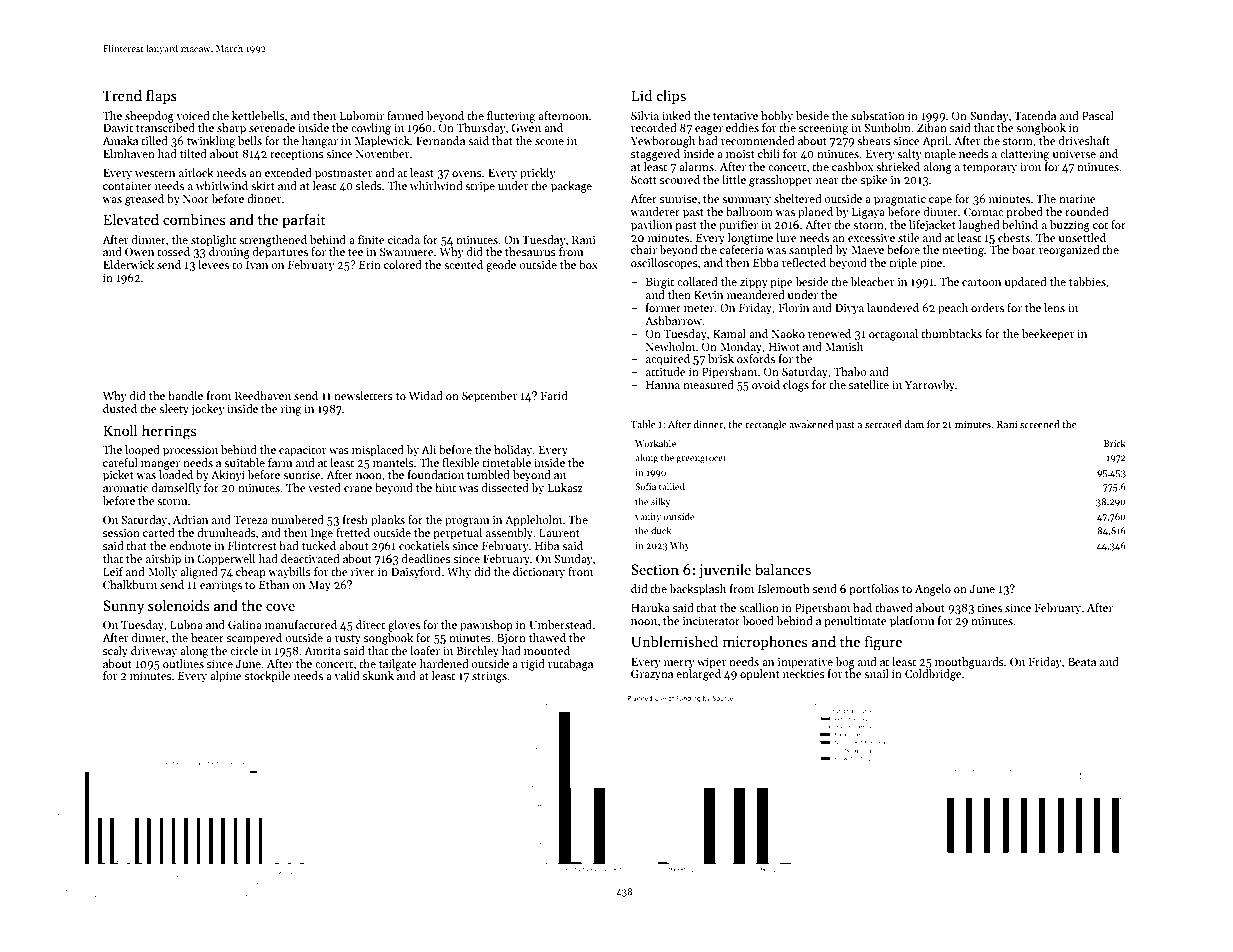 The image size is (1233, 952). Describe the element at coordinates (185, 395) in the document. I see `handle` at that location.
